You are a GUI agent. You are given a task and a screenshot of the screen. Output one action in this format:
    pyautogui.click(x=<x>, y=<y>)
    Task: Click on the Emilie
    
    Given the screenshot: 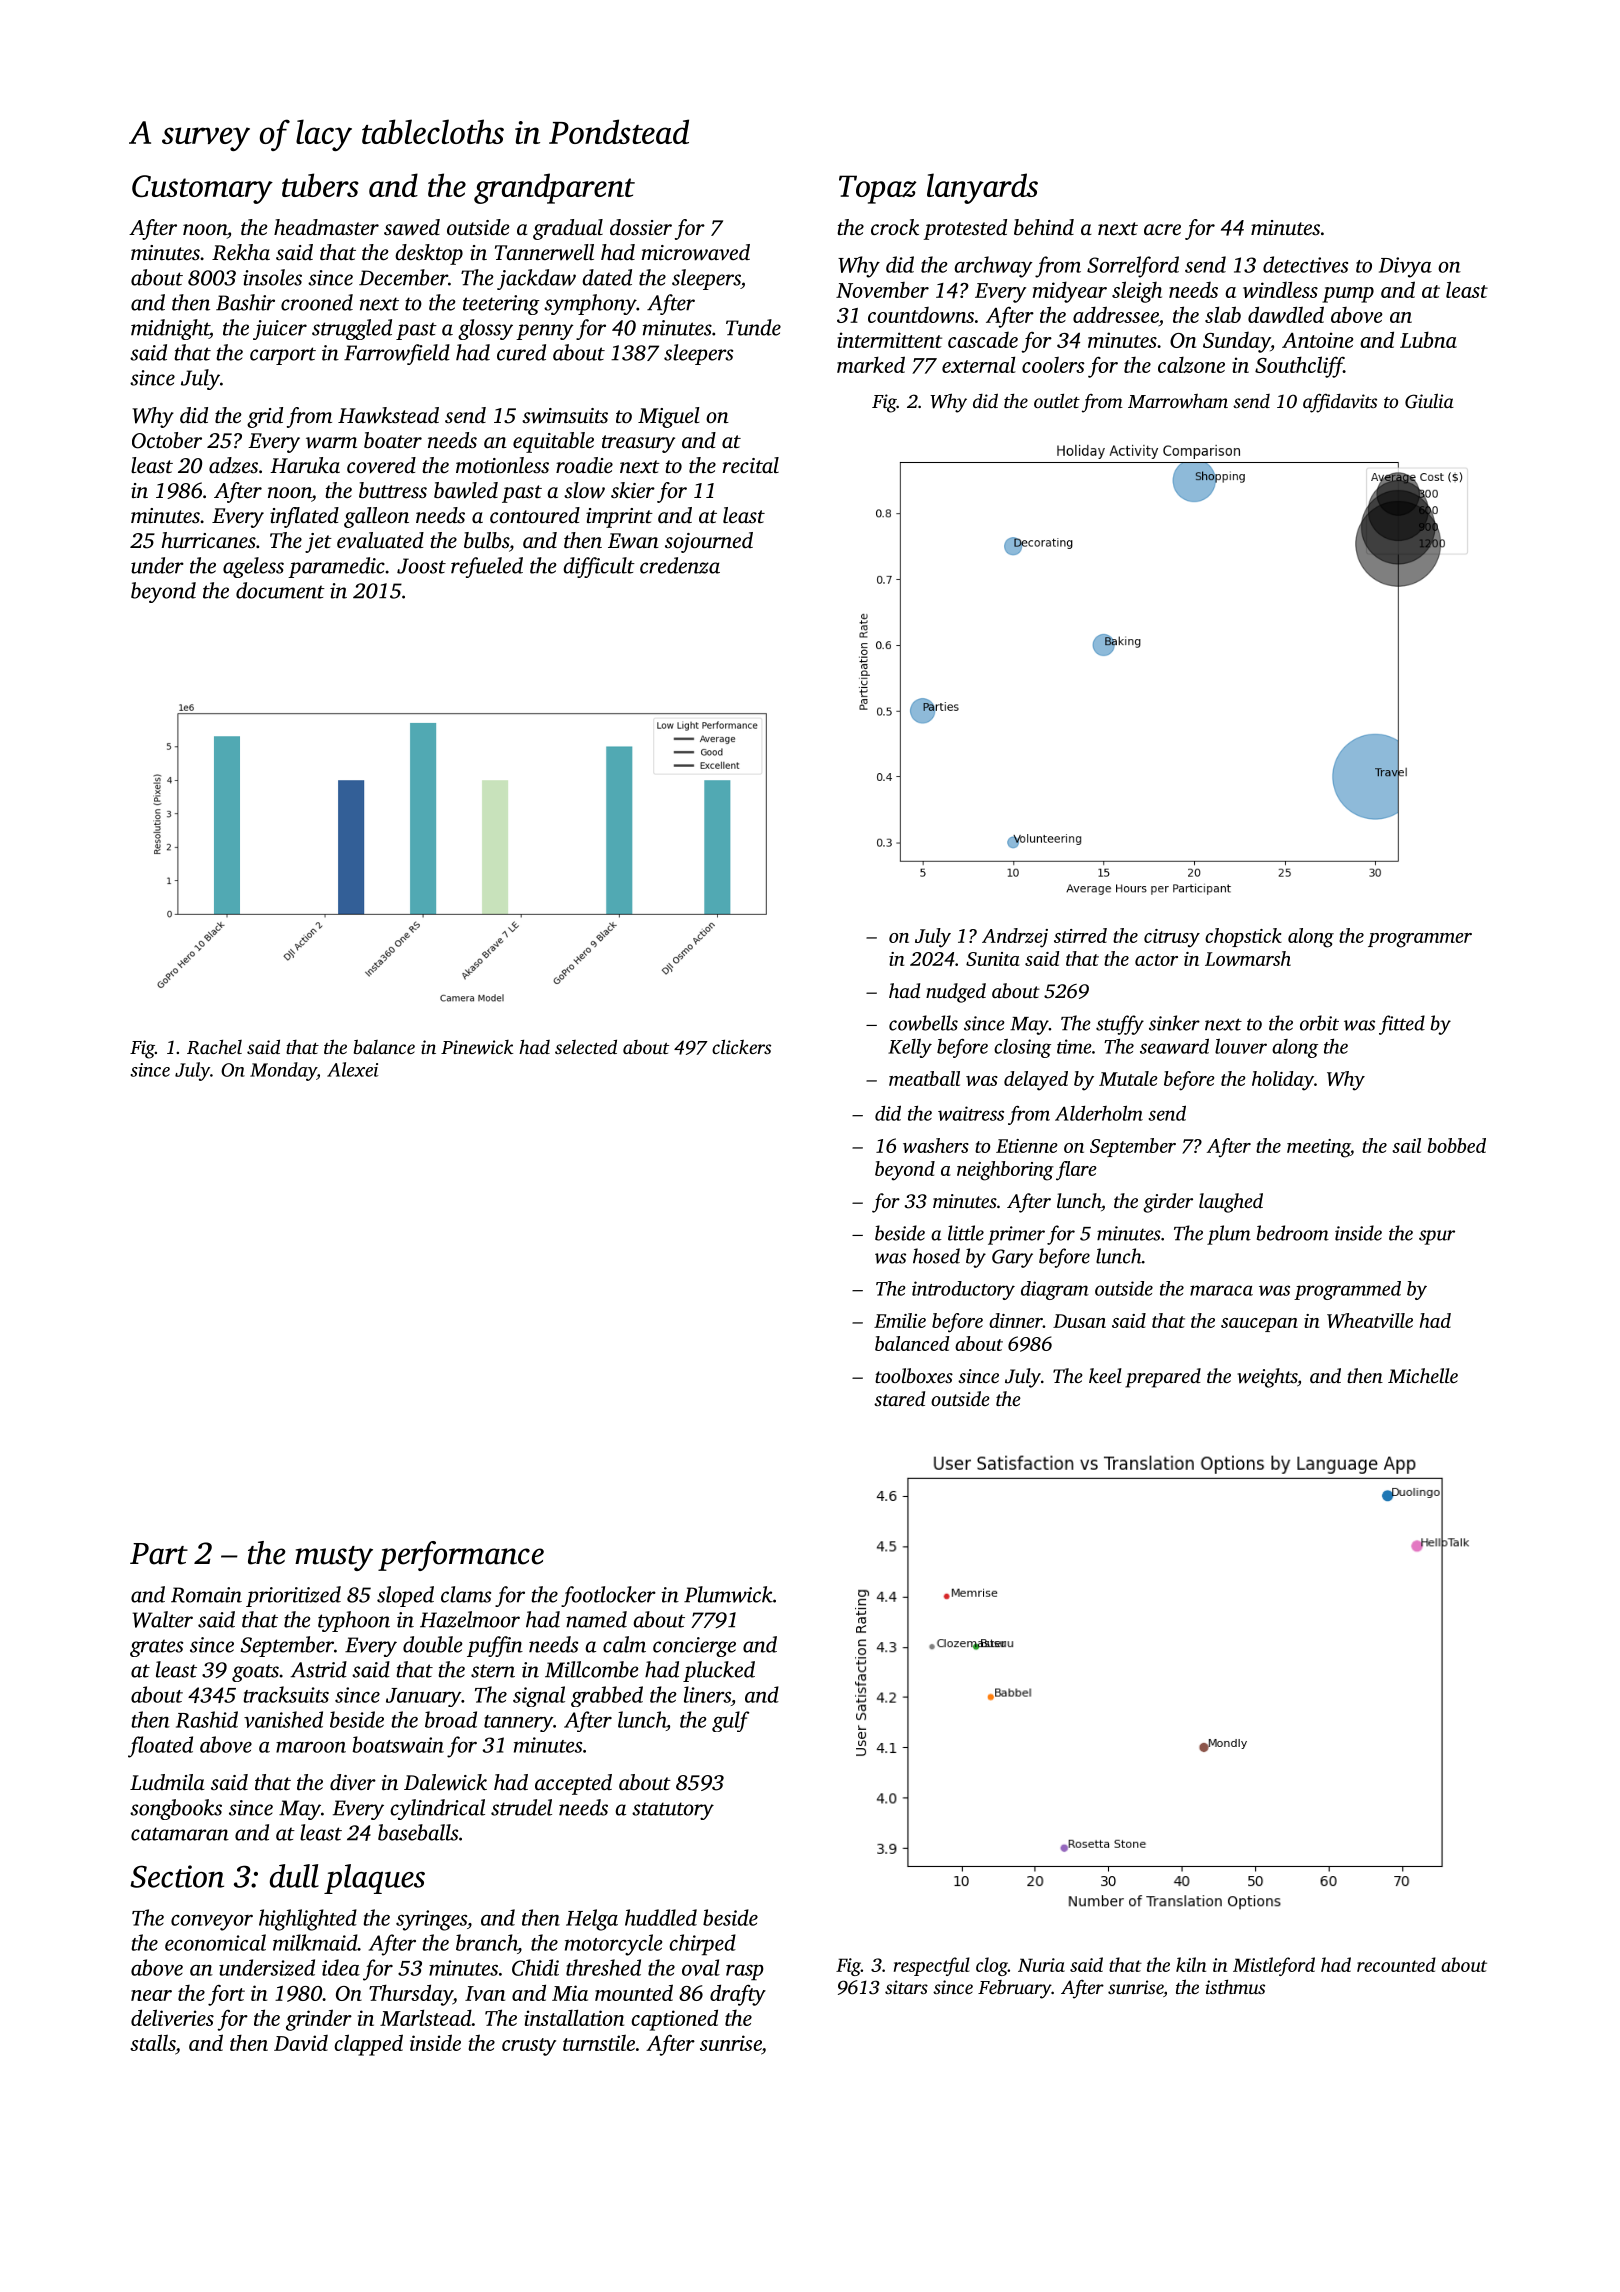 What is the action you would take?
    pyautogui.click(x=900, y=1320)
